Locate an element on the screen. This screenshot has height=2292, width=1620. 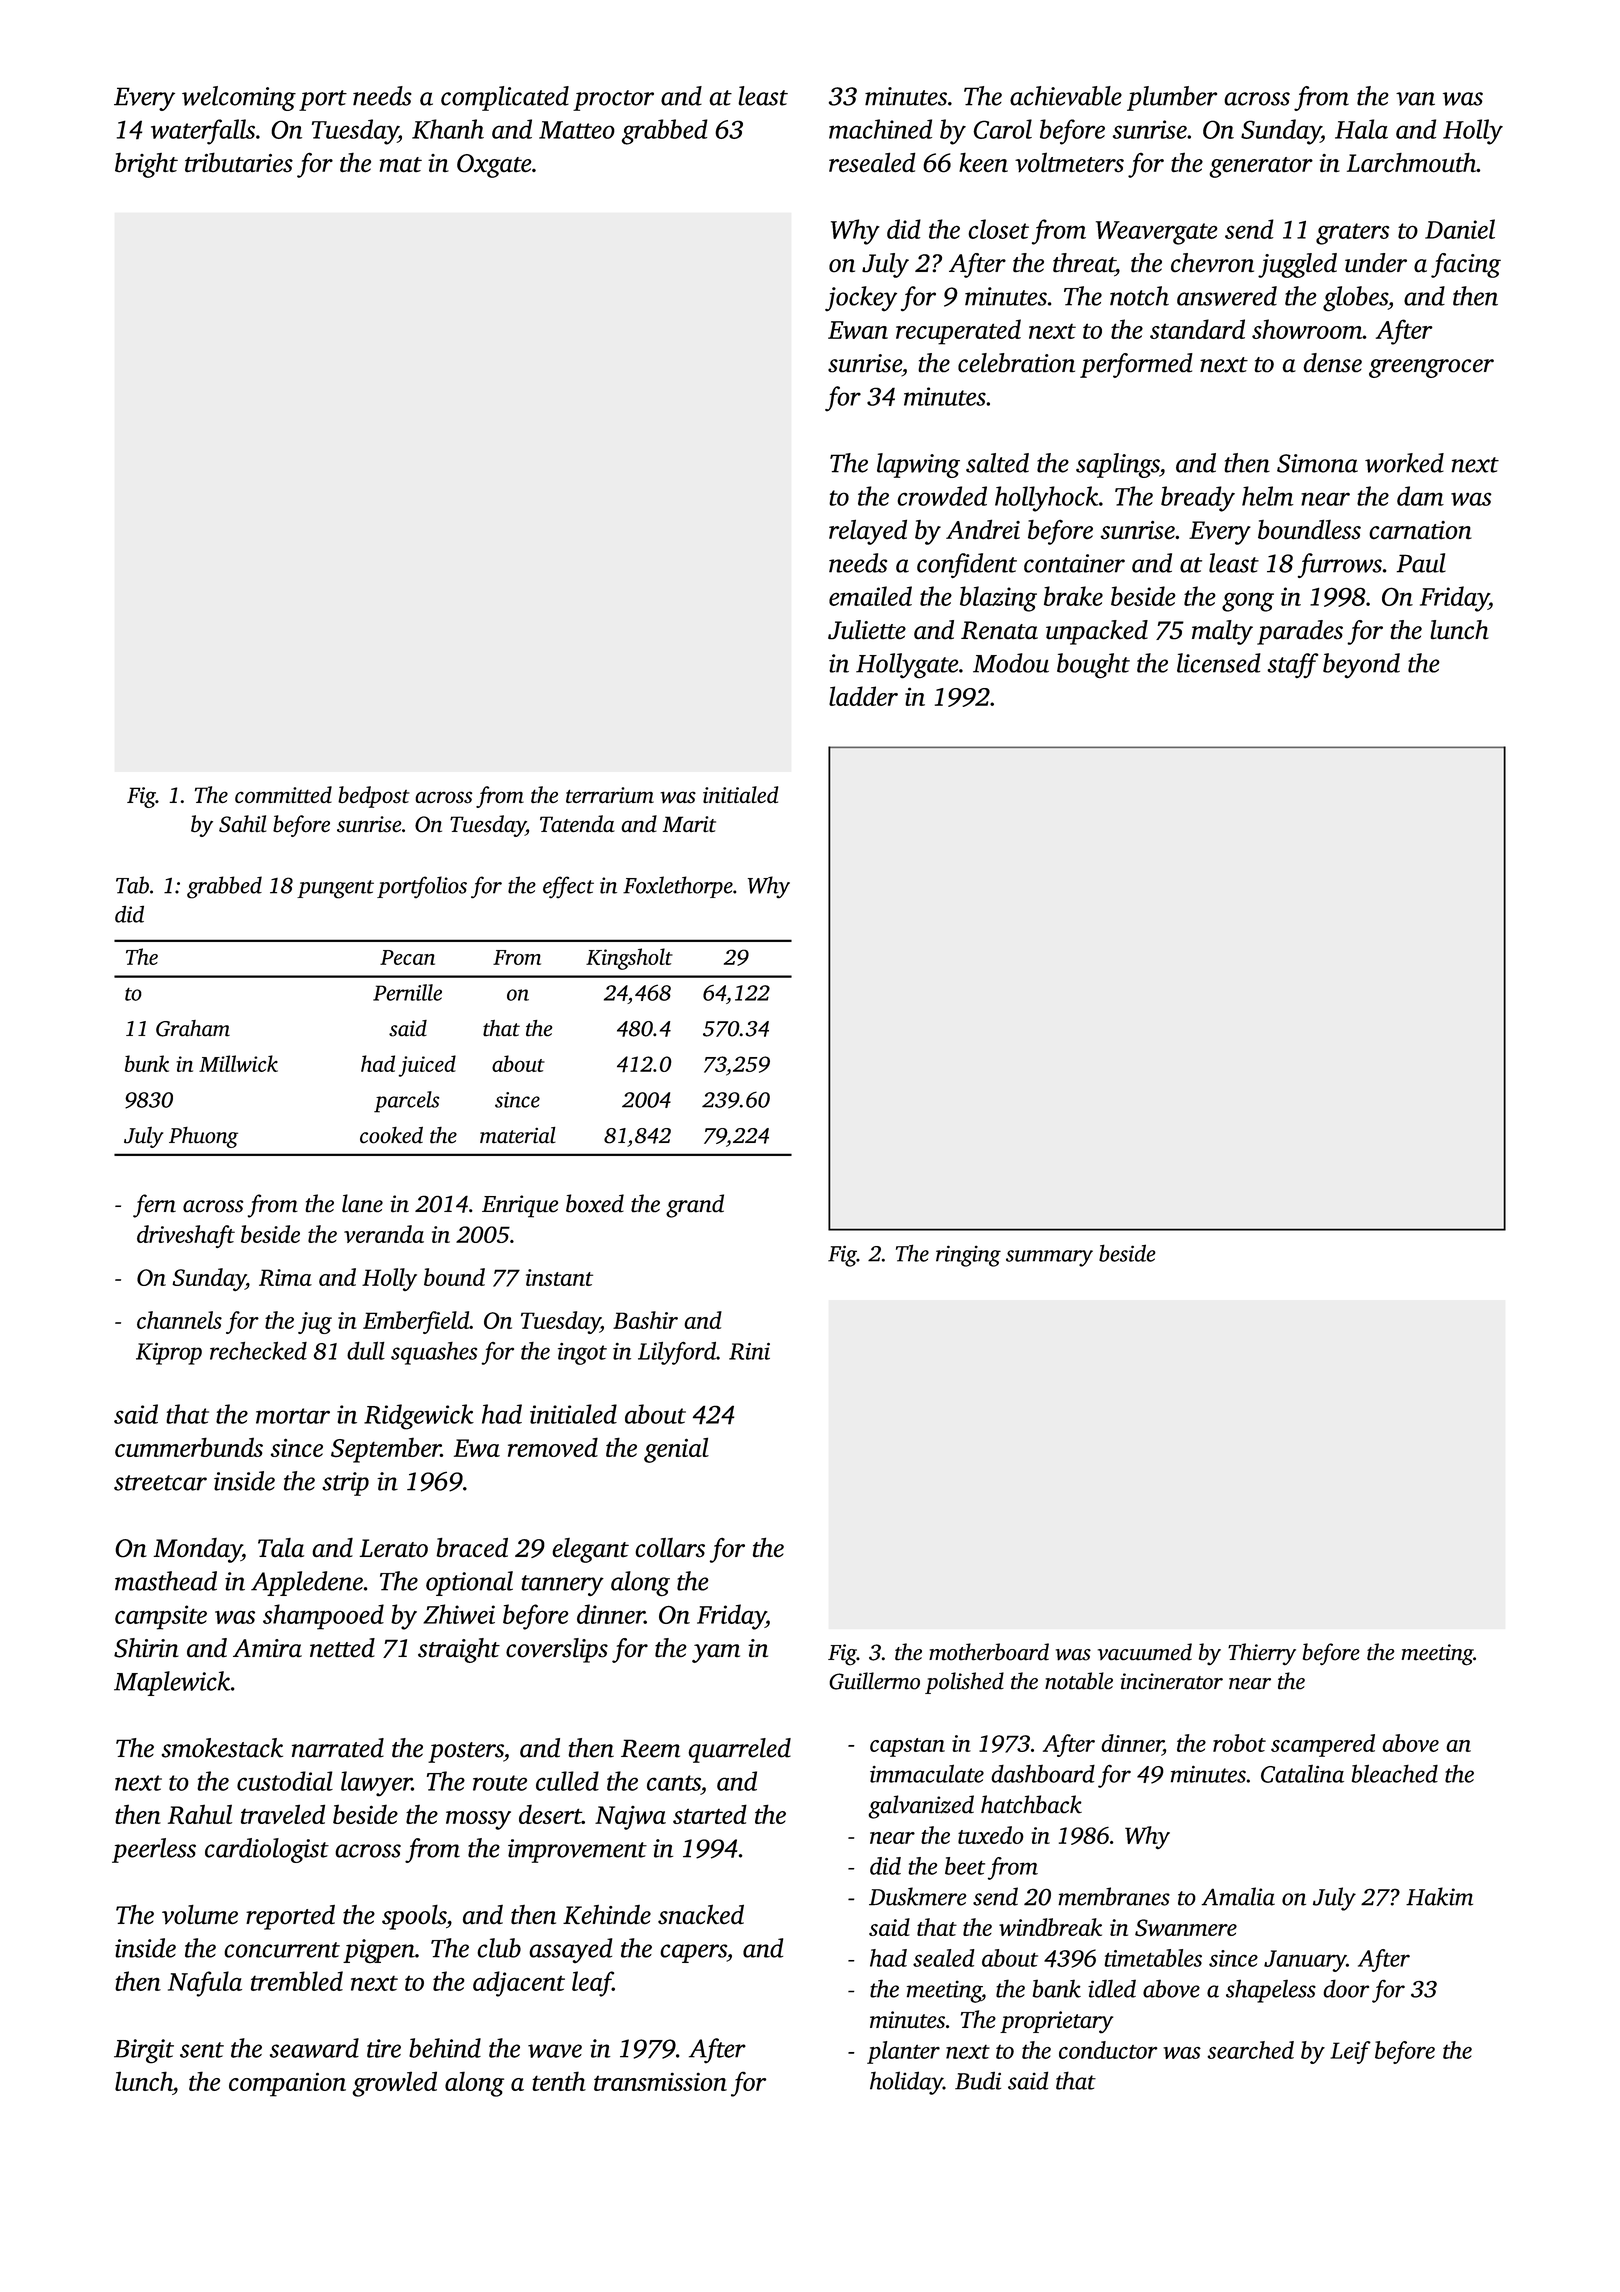
Maplewick is located at coordinates (172, 1683).
